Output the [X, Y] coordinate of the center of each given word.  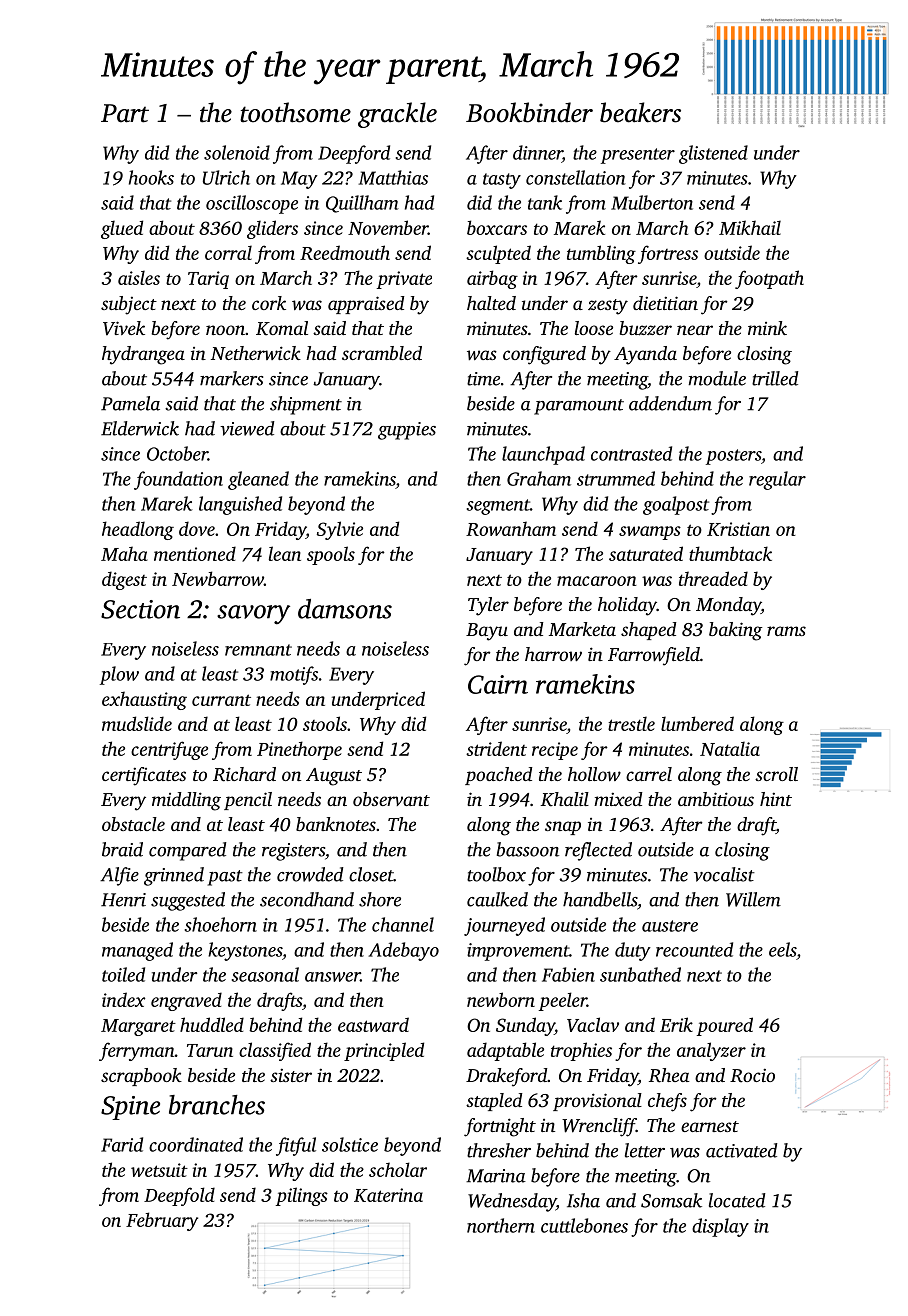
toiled [123, 974]
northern [501, 1225]
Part [125, 113]
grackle [397, 115]
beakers [640, 112]
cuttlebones [584, 1225]
